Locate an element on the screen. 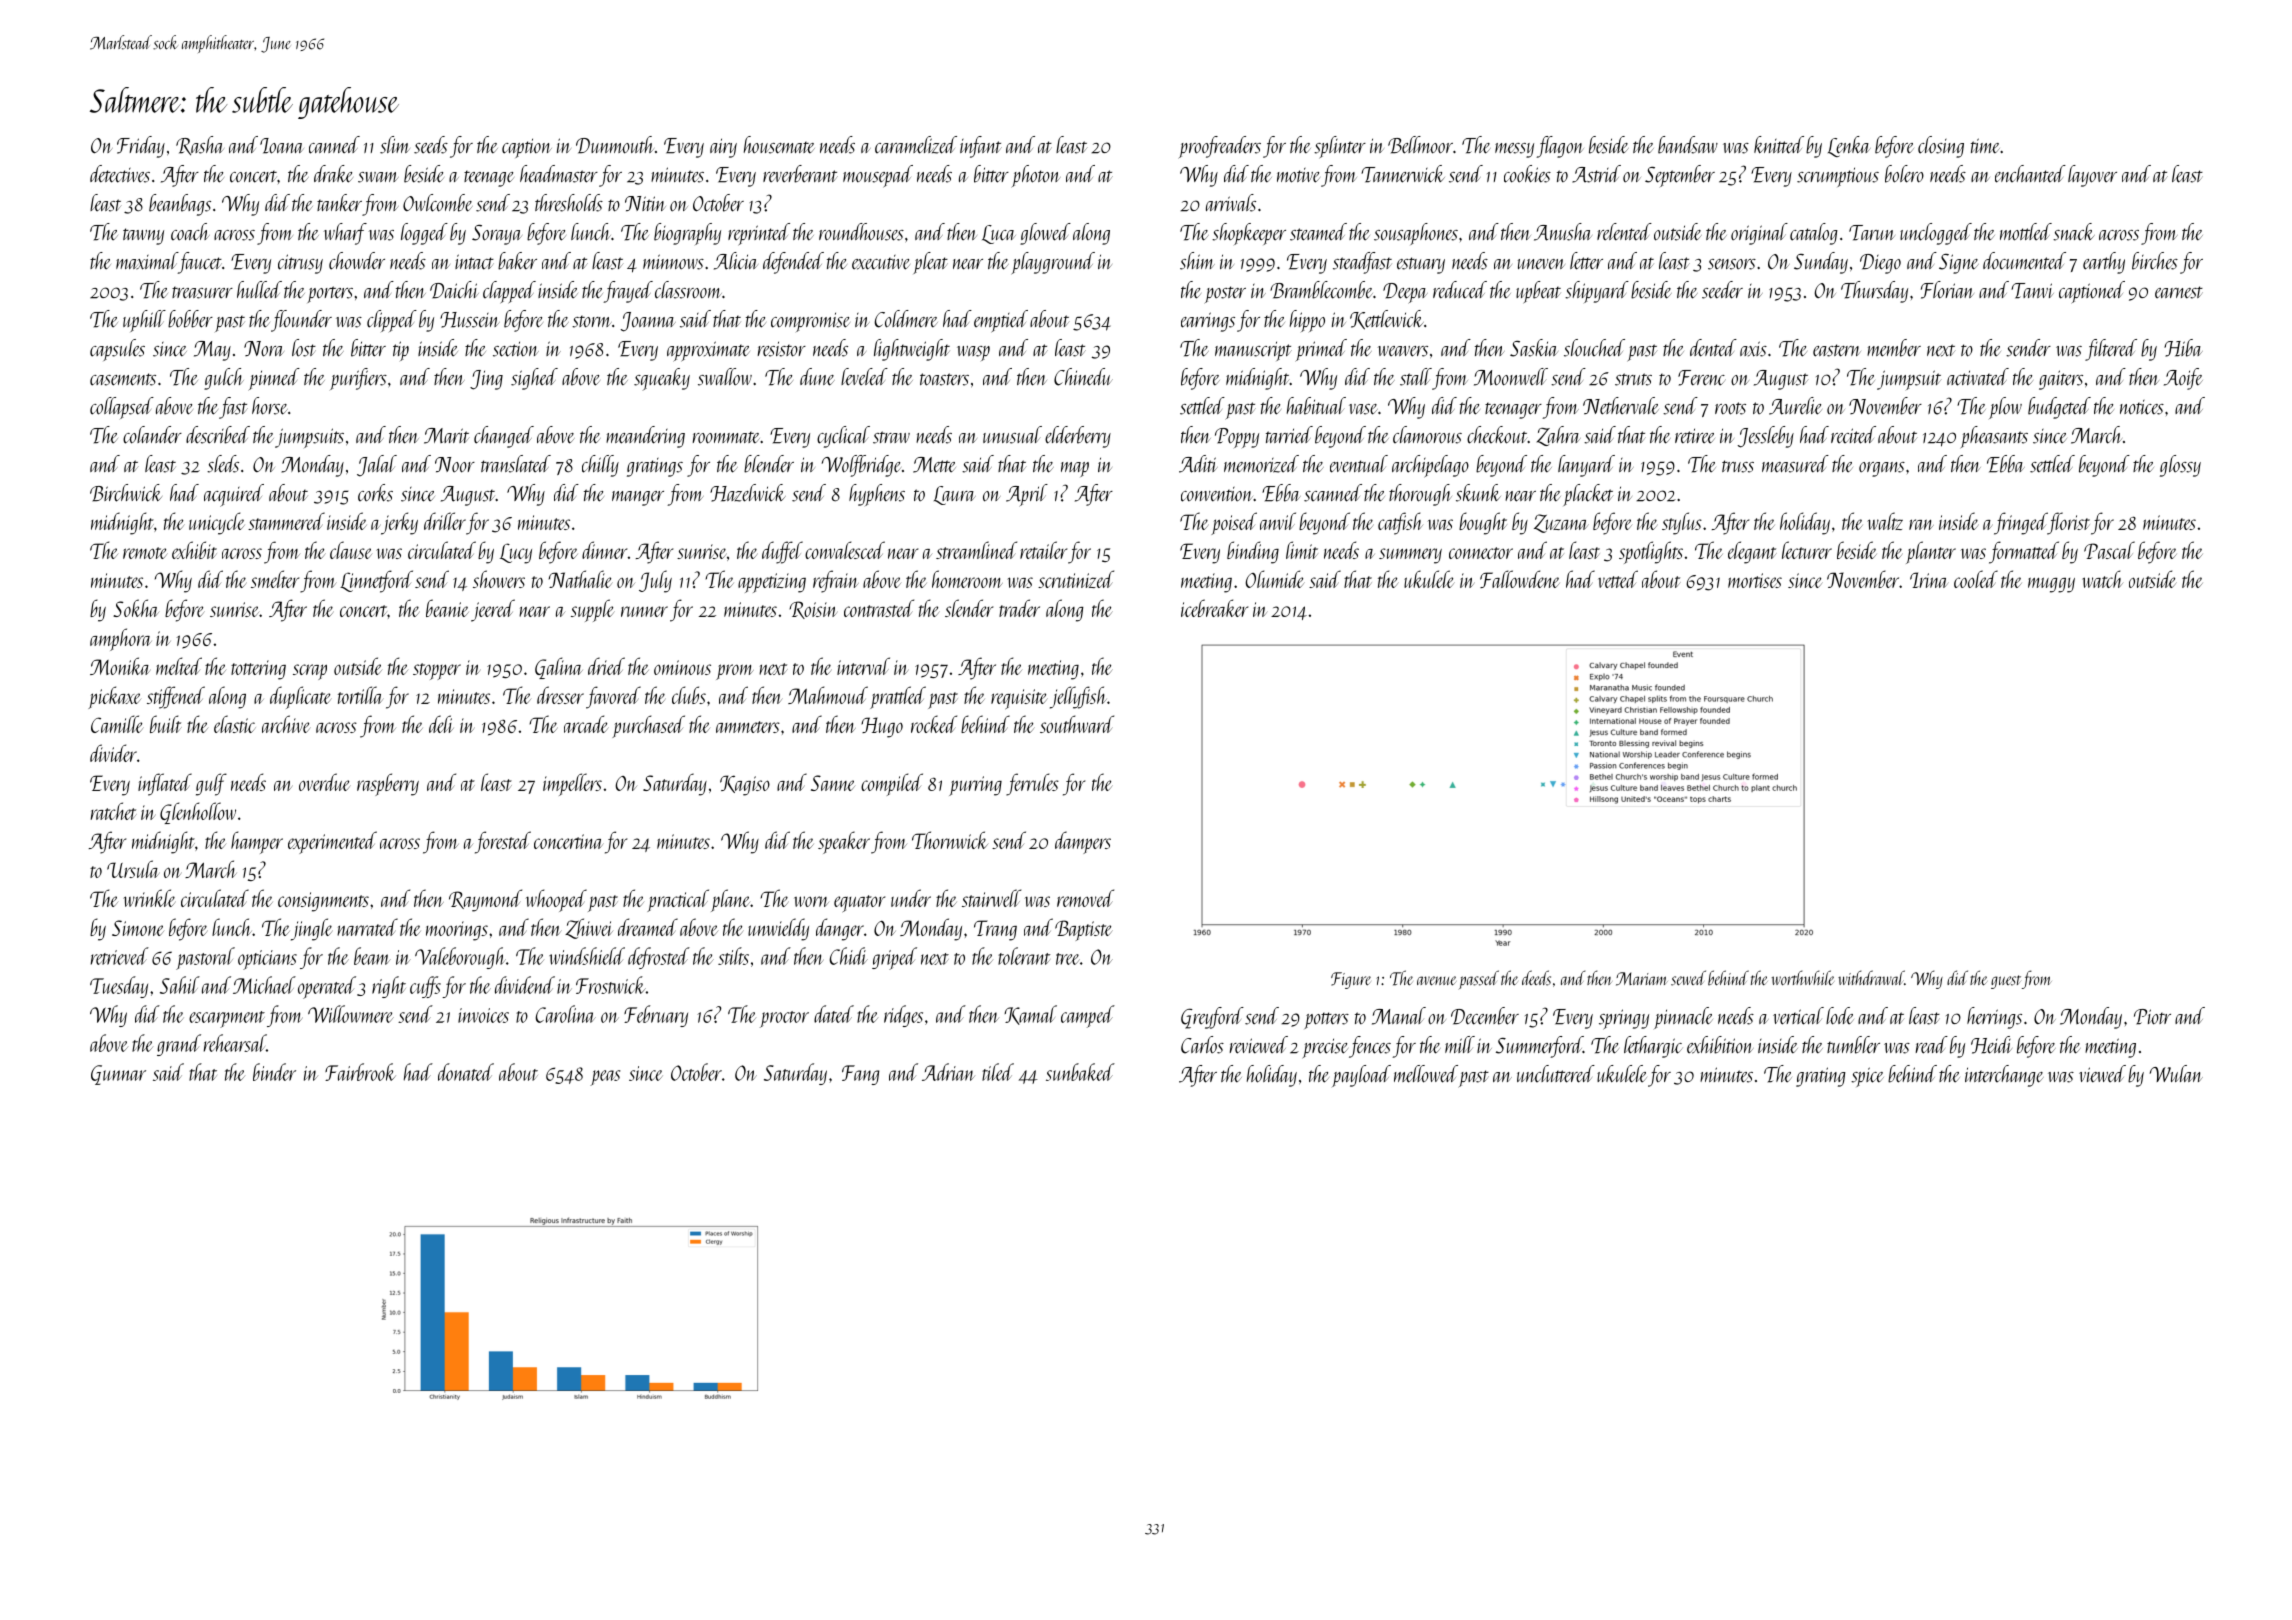 Image resolution: width=2292 pixels, height=1620 pixels. acquired is located at coordinates (234, 495).
